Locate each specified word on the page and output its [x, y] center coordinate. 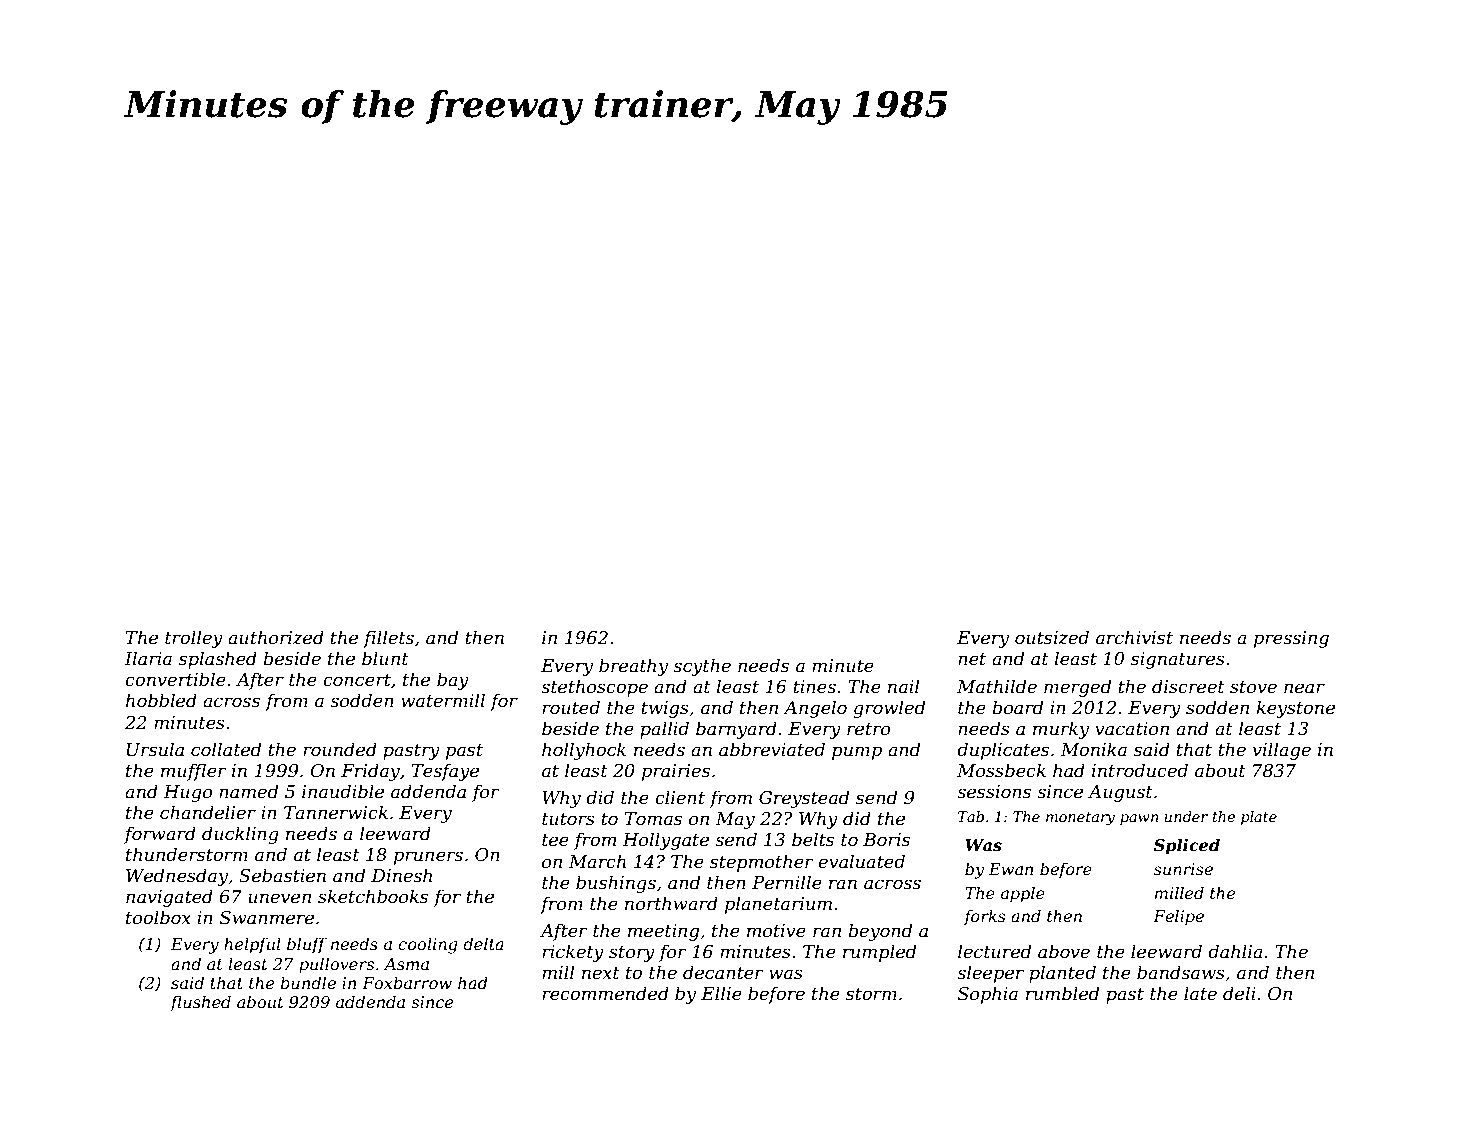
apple [1023, 894]
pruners [428, 858]
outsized [1052, 637]
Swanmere [267, 918]
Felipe [1178, 917]
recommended [605, 993]
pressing [1291, 639]
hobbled [161, 700]
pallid [664, 730]
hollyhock [584, 751]
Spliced [1187, 846]
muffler [194, 772]
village [1282, 751]
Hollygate [665, 841]
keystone [1295, 709]
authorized [276, 637]
